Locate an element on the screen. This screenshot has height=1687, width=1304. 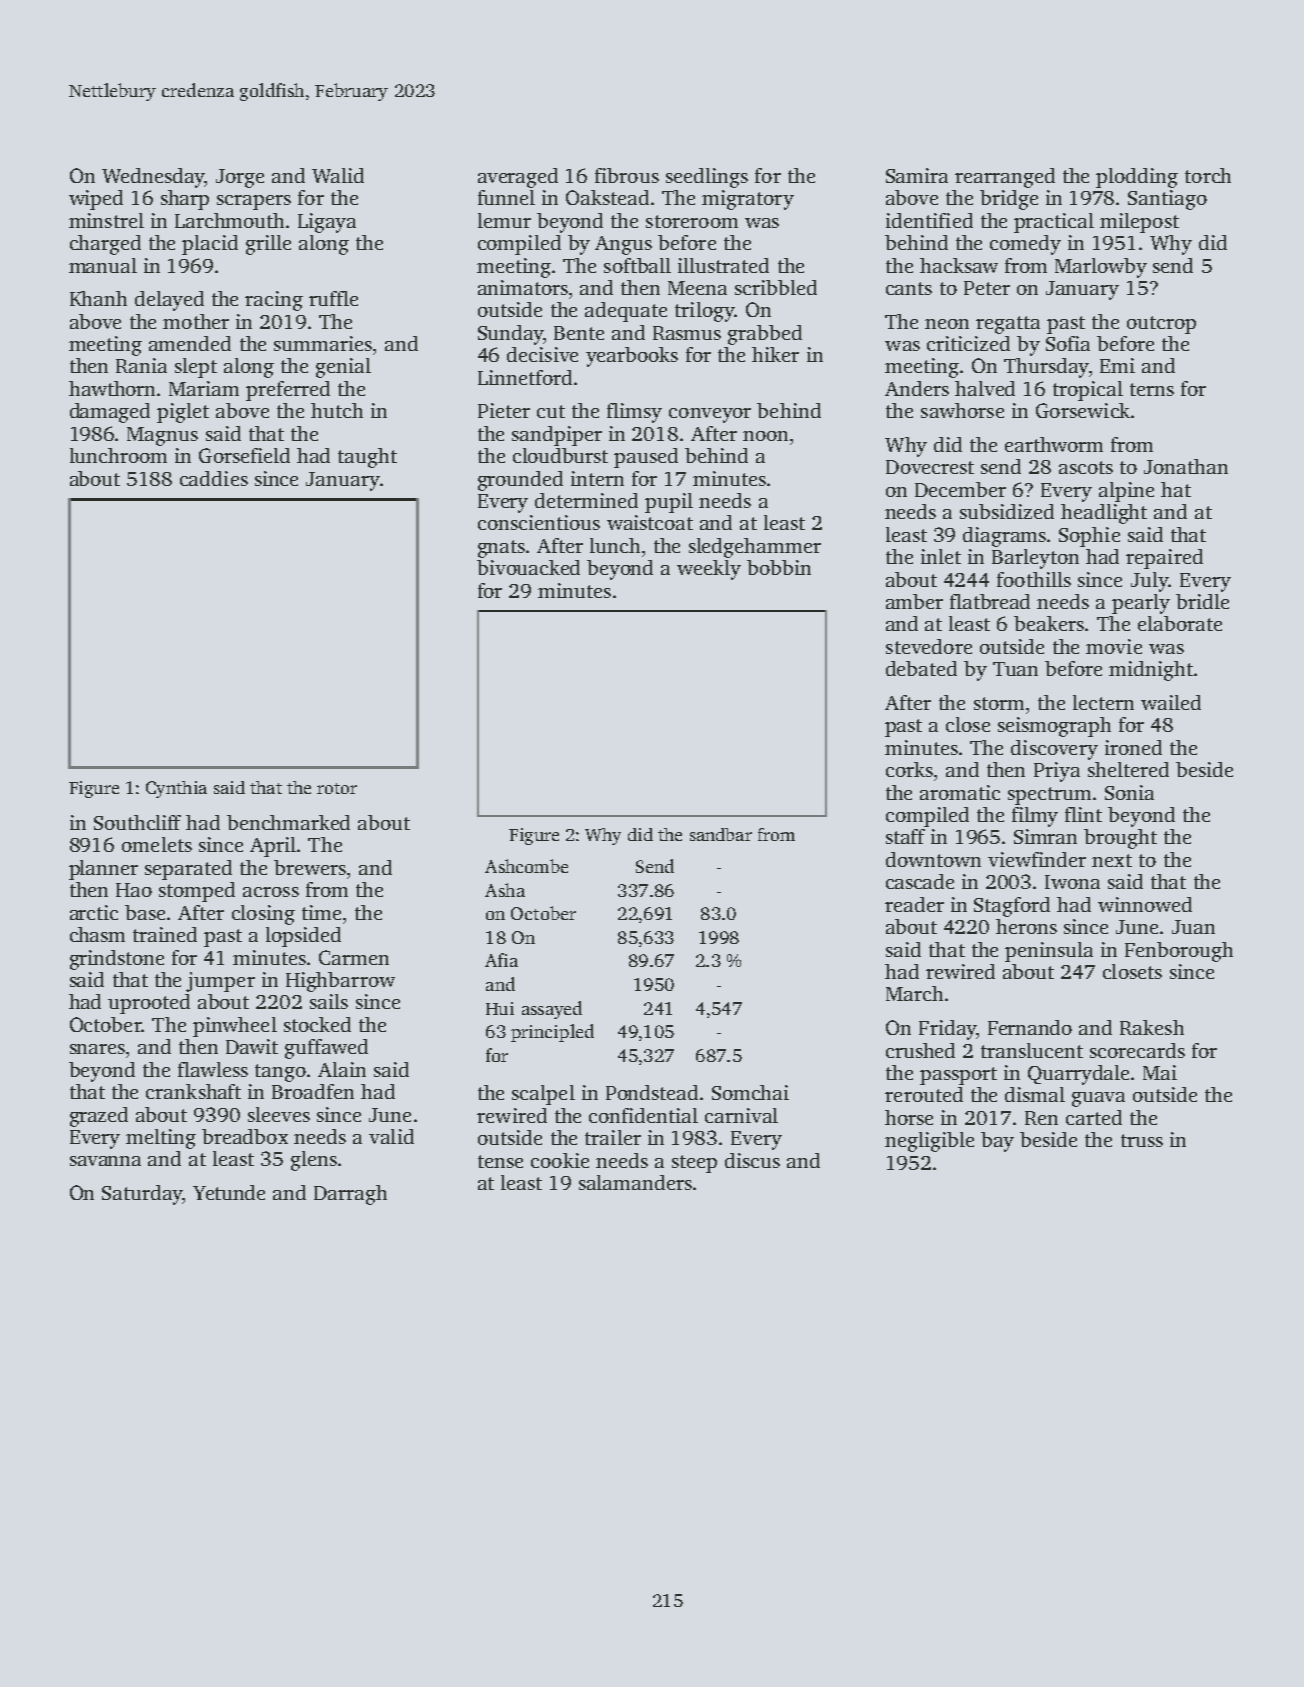
torch is located at coordinates (1208, 175).
